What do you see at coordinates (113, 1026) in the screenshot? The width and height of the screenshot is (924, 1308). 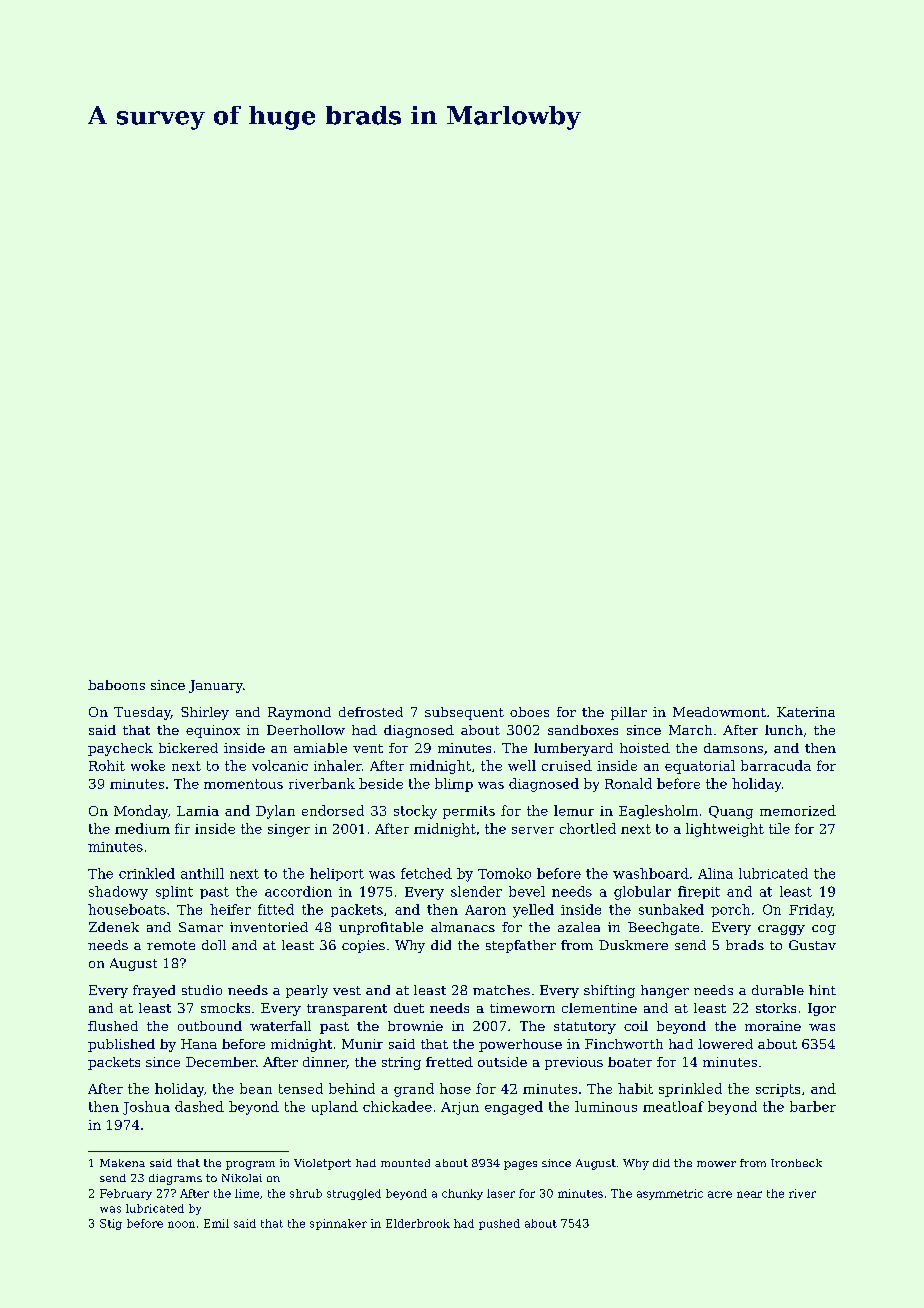 I see `flushed` at bounding box center [113, 1026].
